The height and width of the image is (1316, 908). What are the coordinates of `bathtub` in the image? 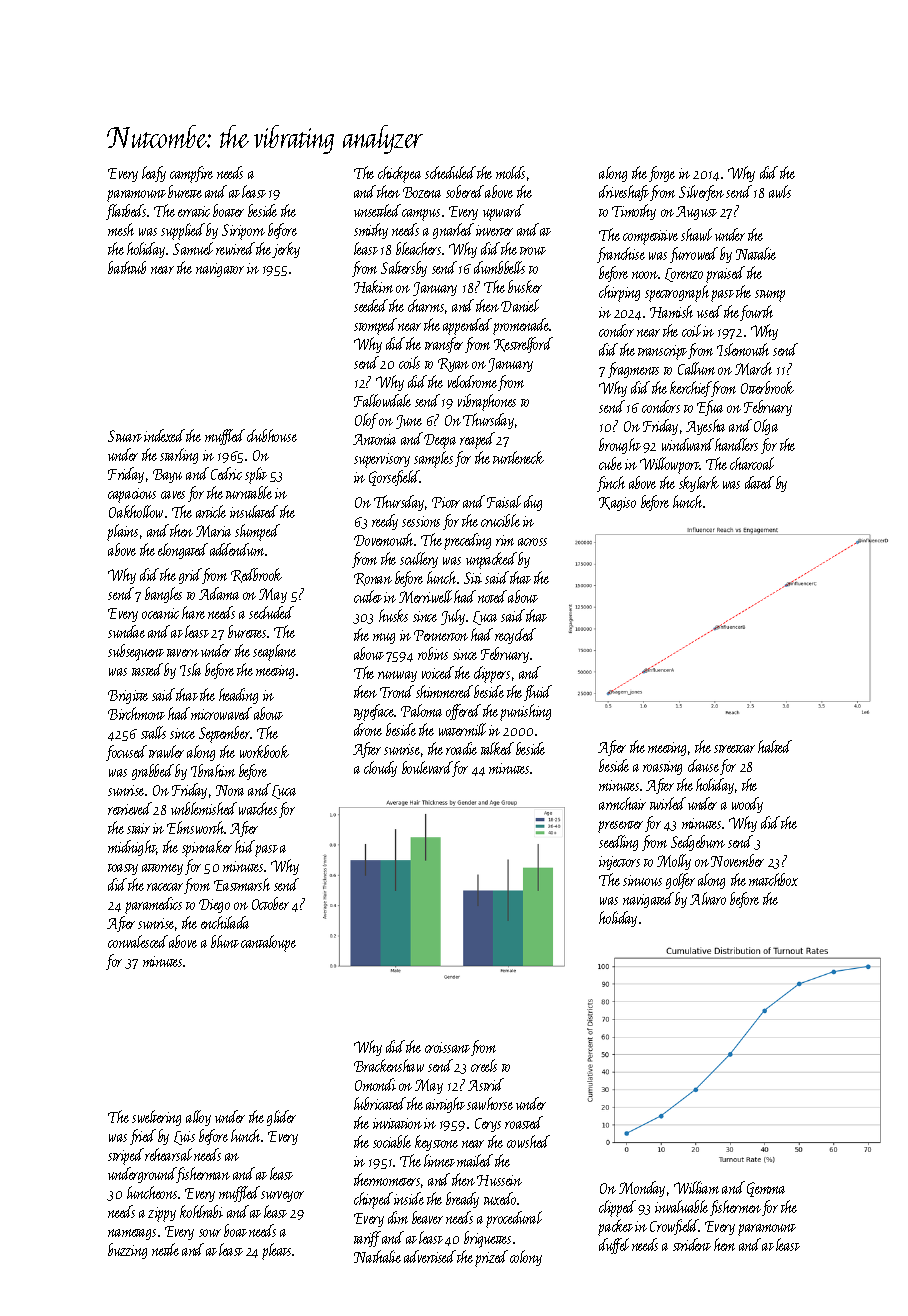 It's located at (127, 267).
